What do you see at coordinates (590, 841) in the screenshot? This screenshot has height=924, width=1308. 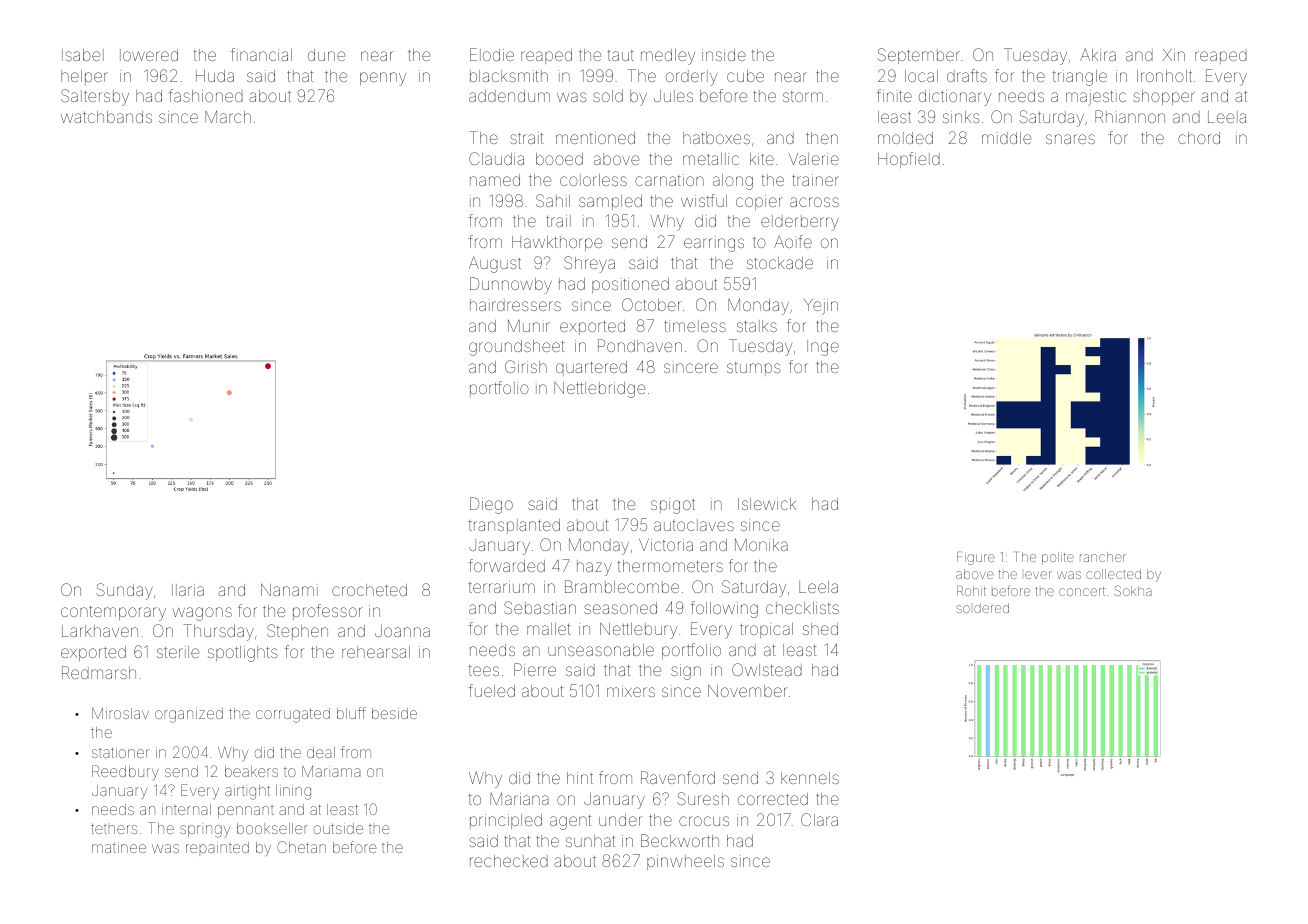 I see `sunhat` at bounding box center [590, 841].
